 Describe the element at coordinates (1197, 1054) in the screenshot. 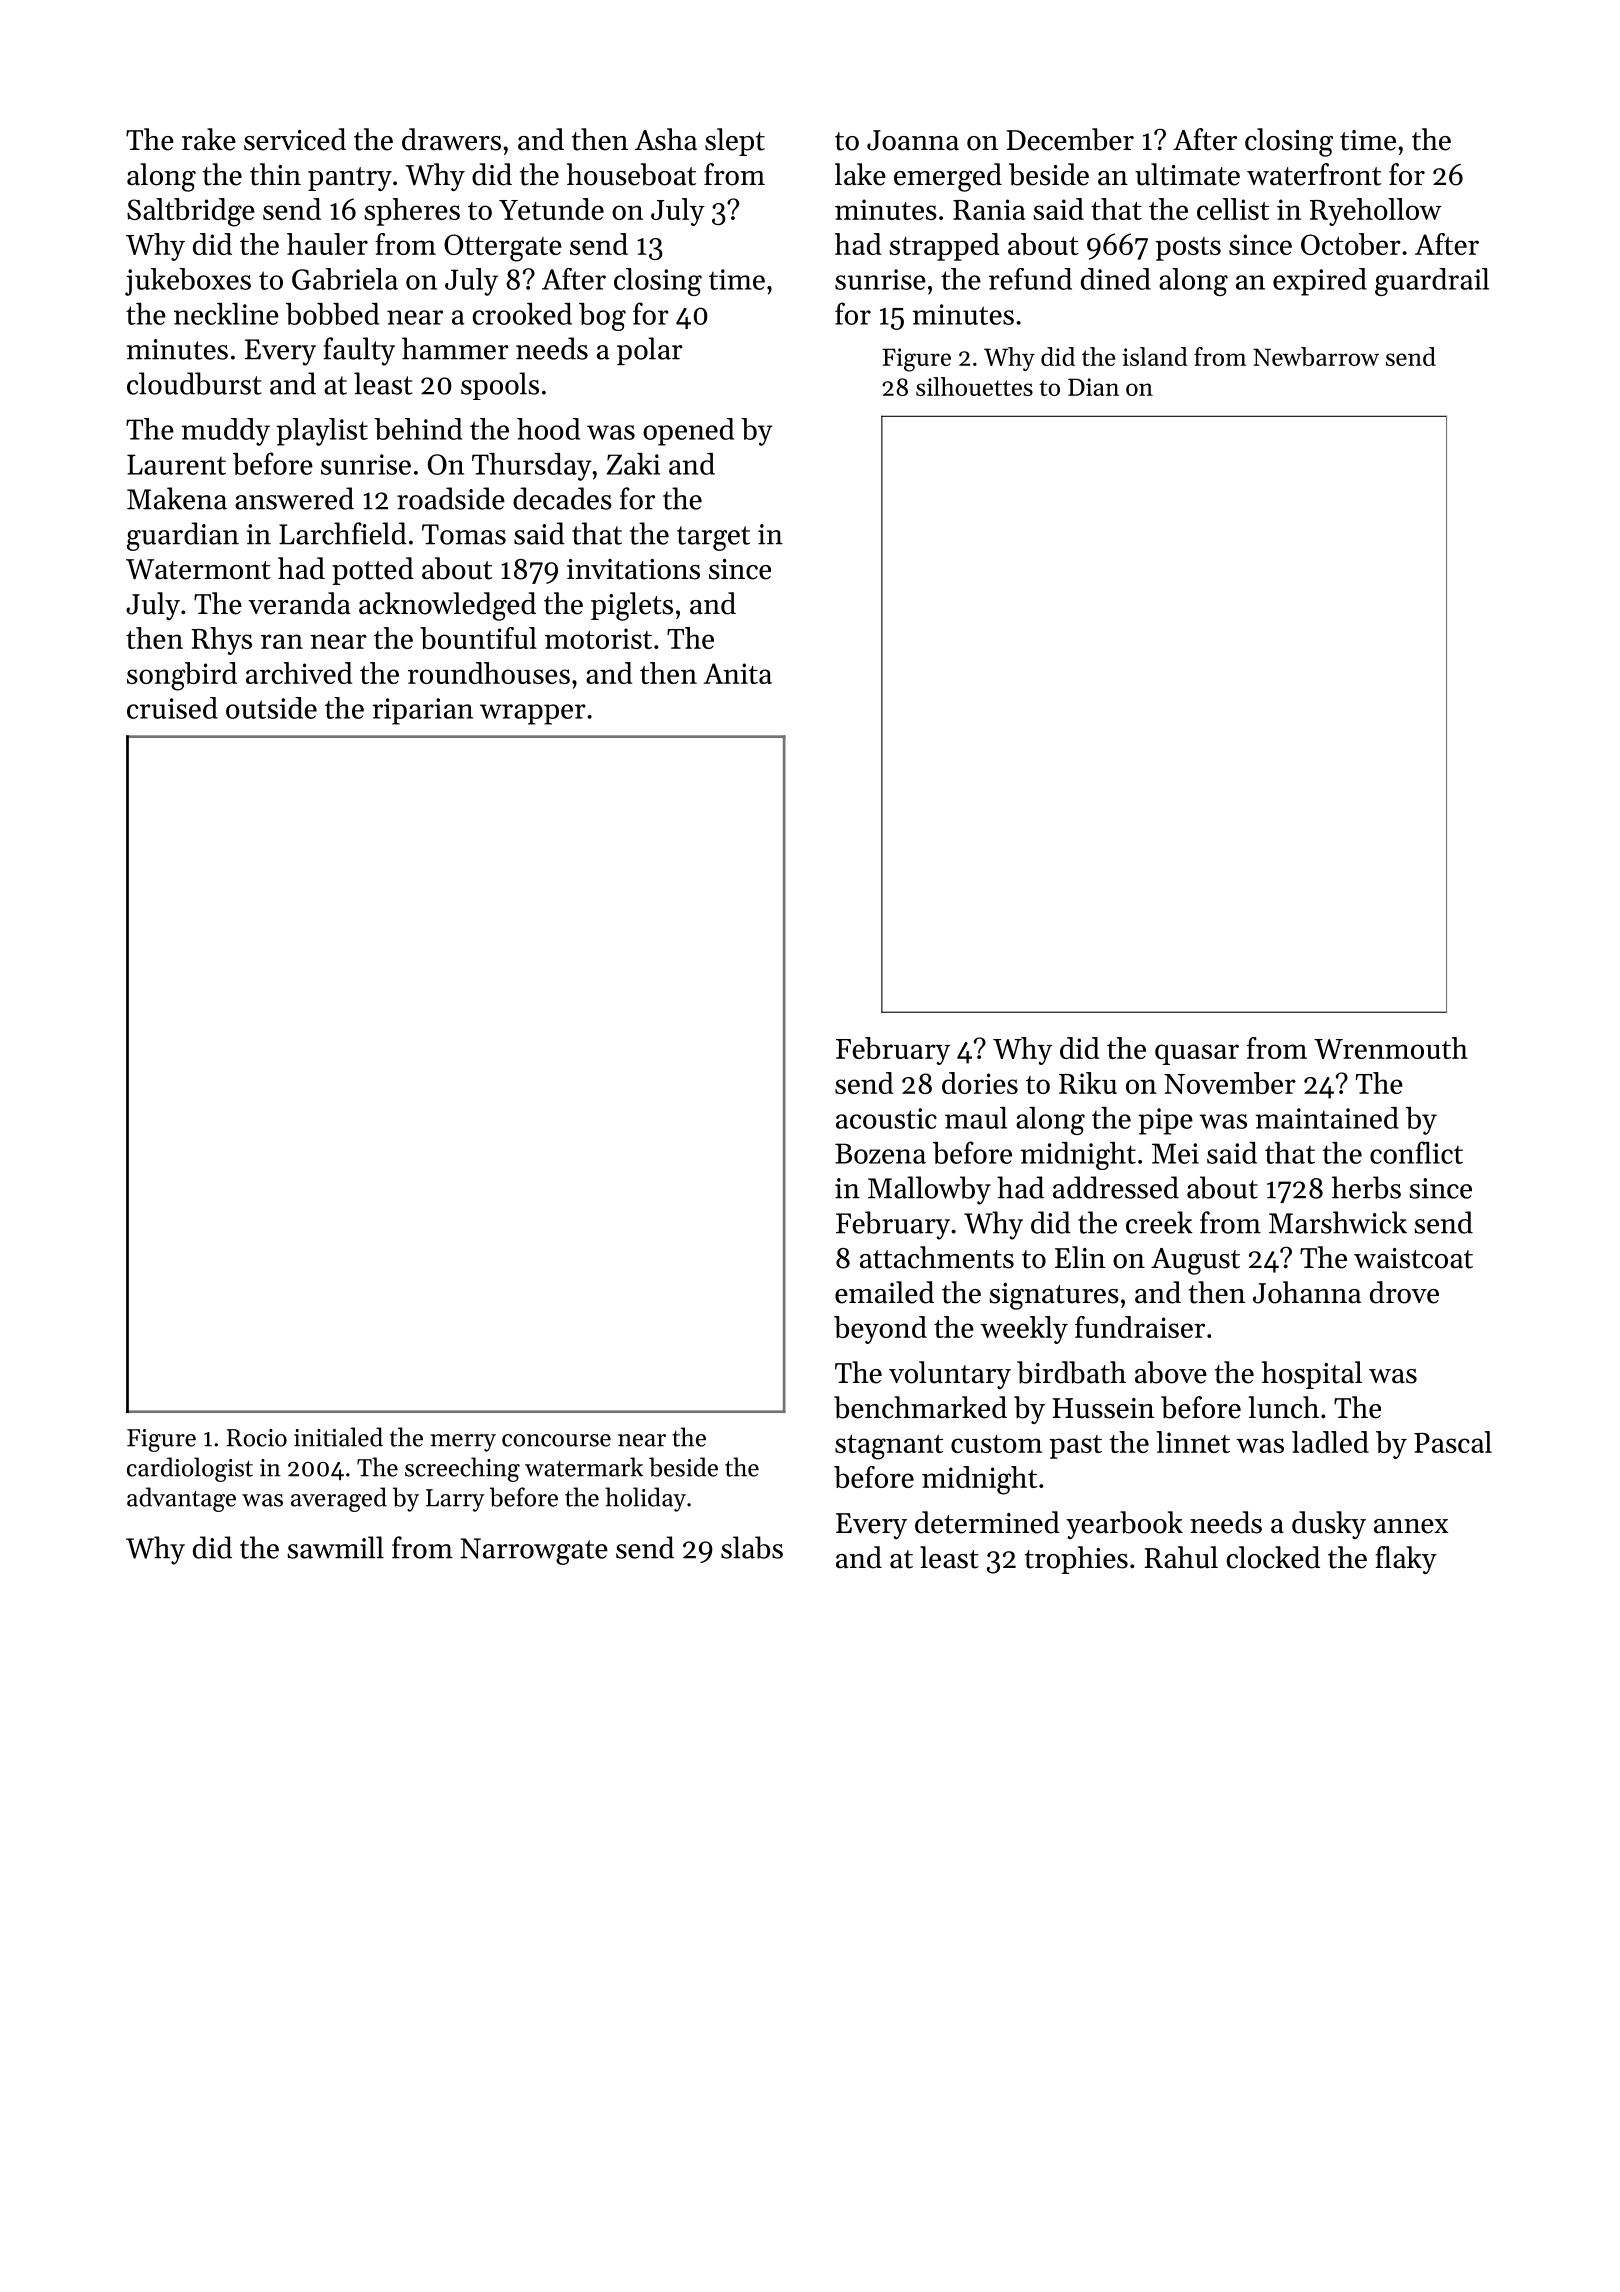

I see `quasar` at that location.
